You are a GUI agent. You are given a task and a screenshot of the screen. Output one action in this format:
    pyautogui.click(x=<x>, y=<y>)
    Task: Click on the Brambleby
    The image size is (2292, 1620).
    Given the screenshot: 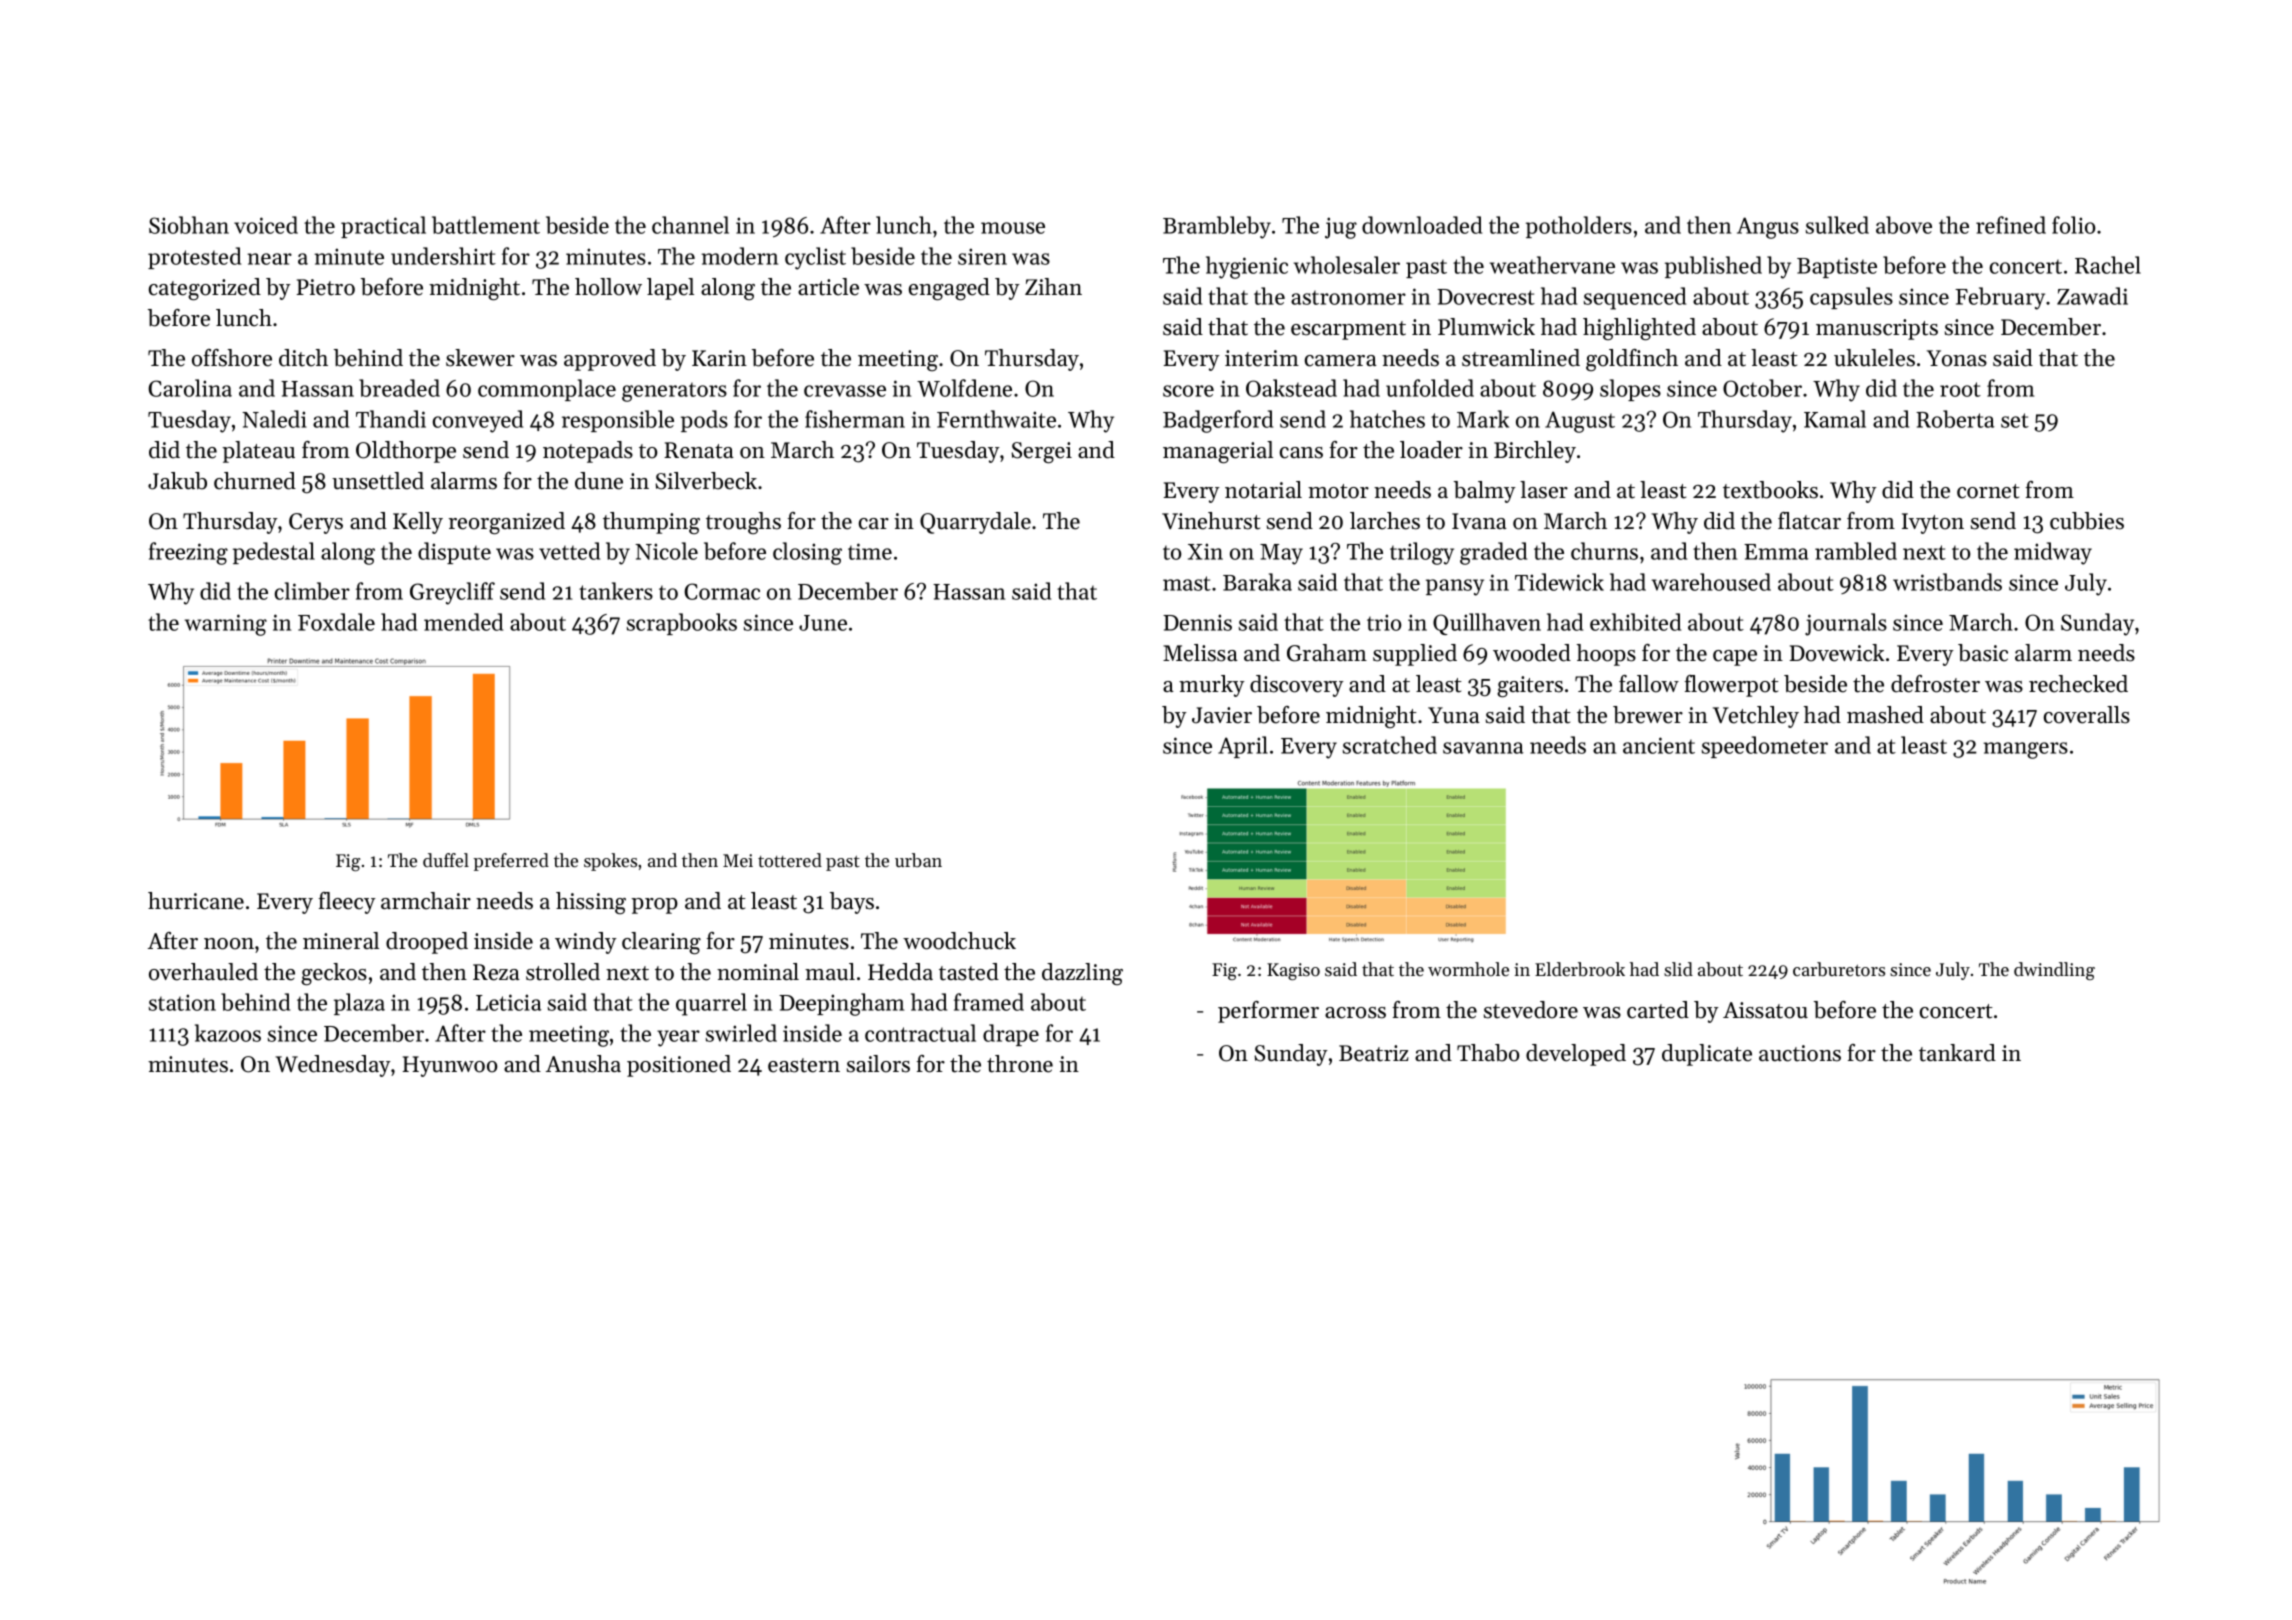 What is the action you would take?
    pyautogui.click(x=1217, y=227)
